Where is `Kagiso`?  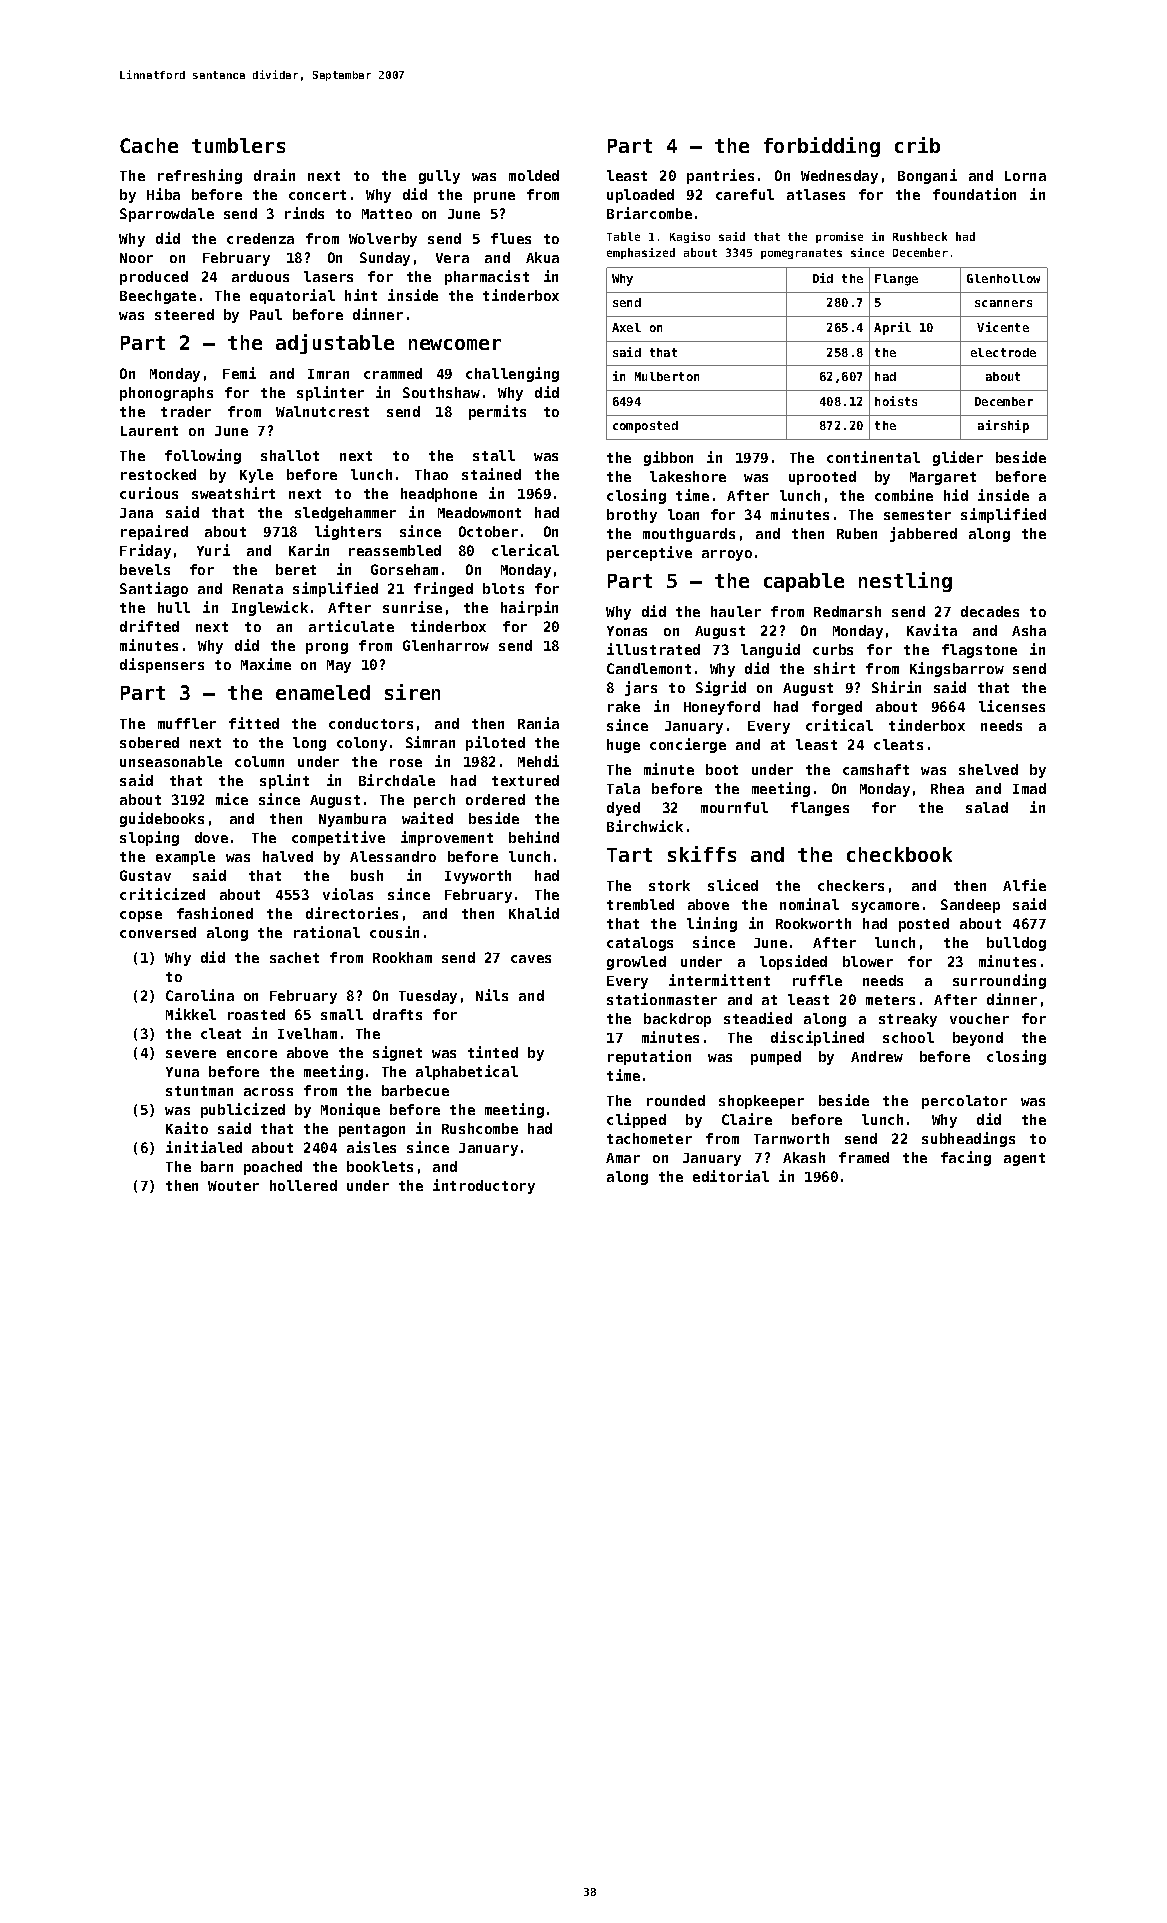
Kagiso is located at coordinates (690, 237).
